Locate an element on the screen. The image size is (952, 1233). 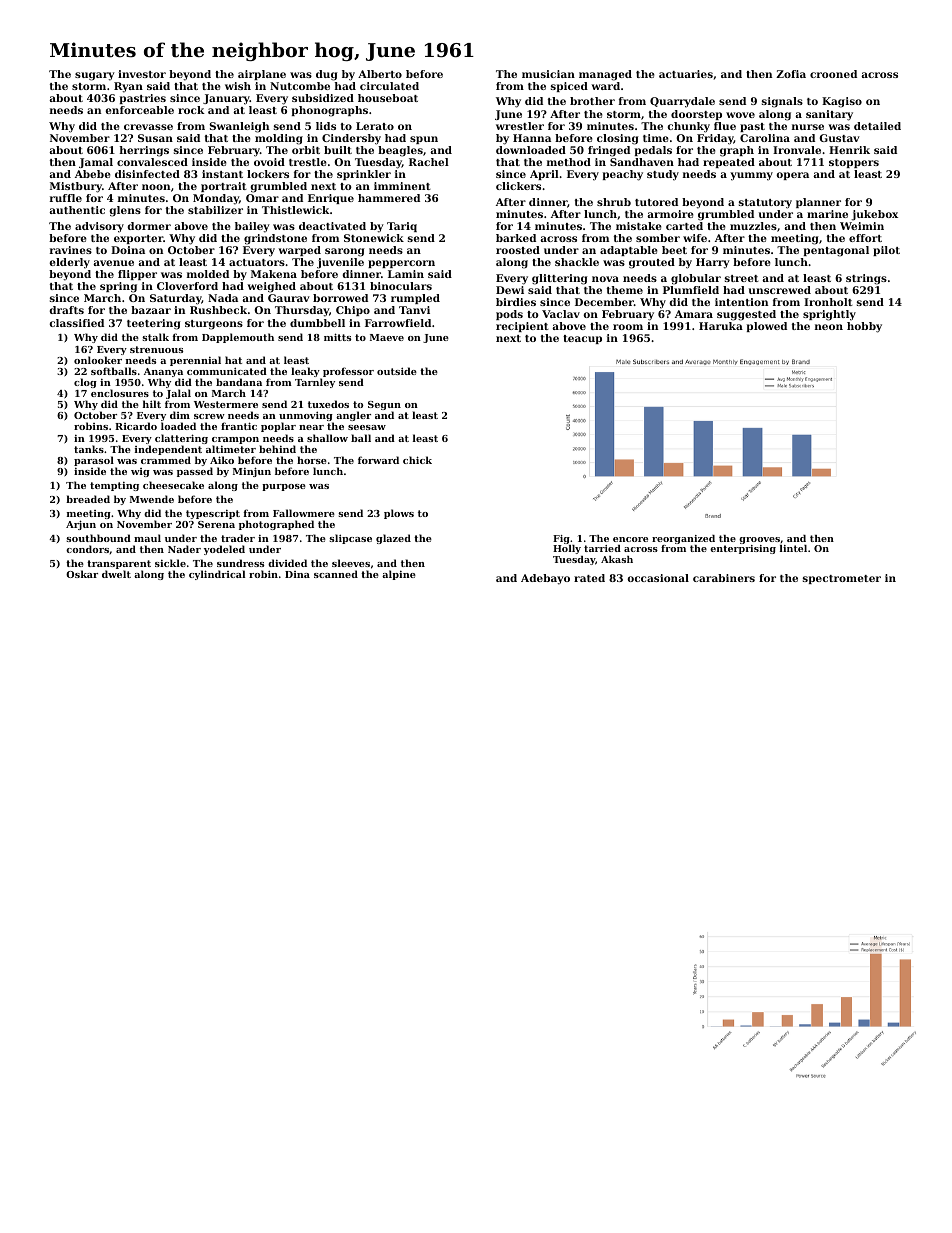
pods is located at coordinates (509, 315).
